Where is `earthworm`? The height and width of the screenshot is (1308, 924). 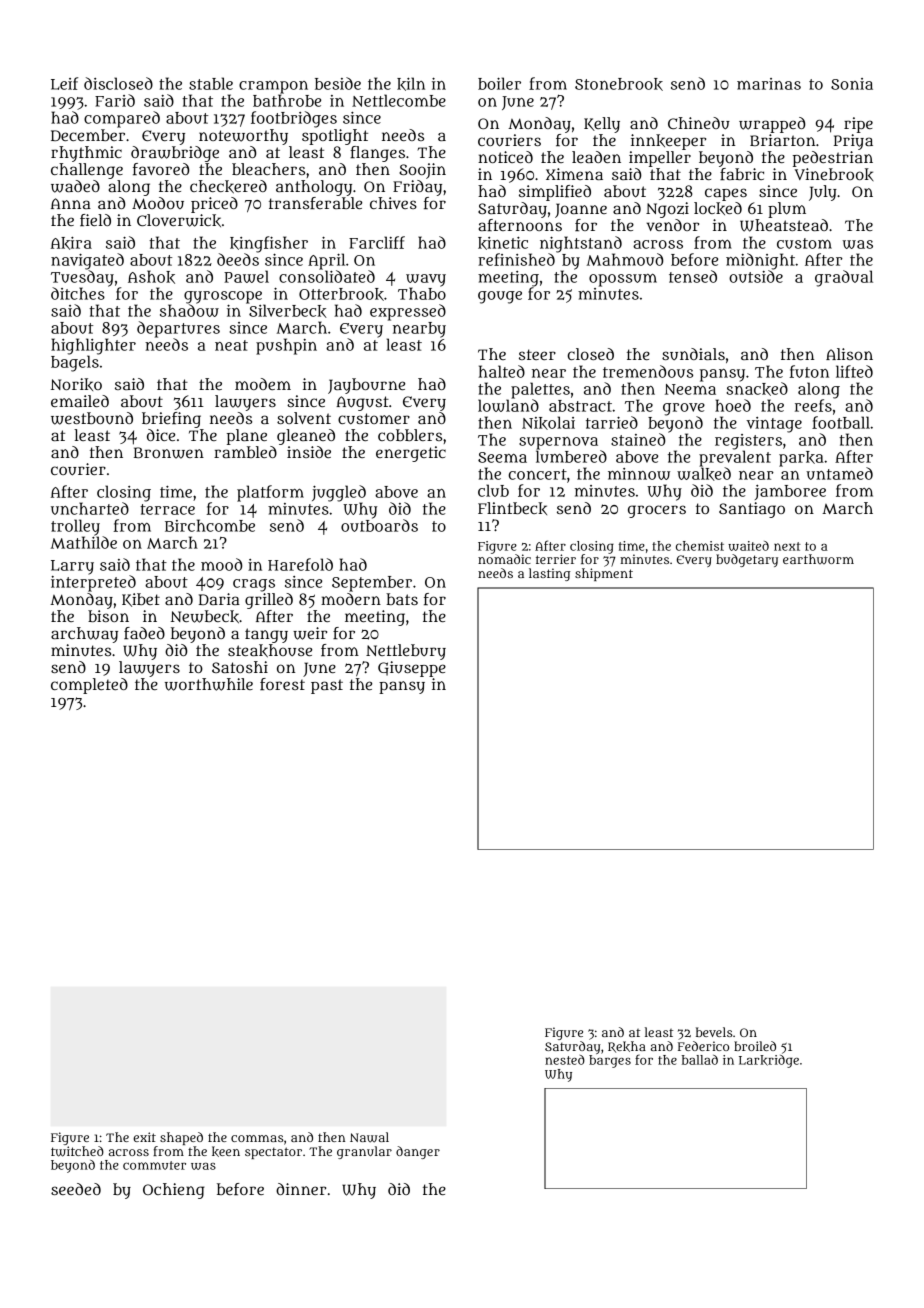
earthworm is located at coordinates (818, 559).
